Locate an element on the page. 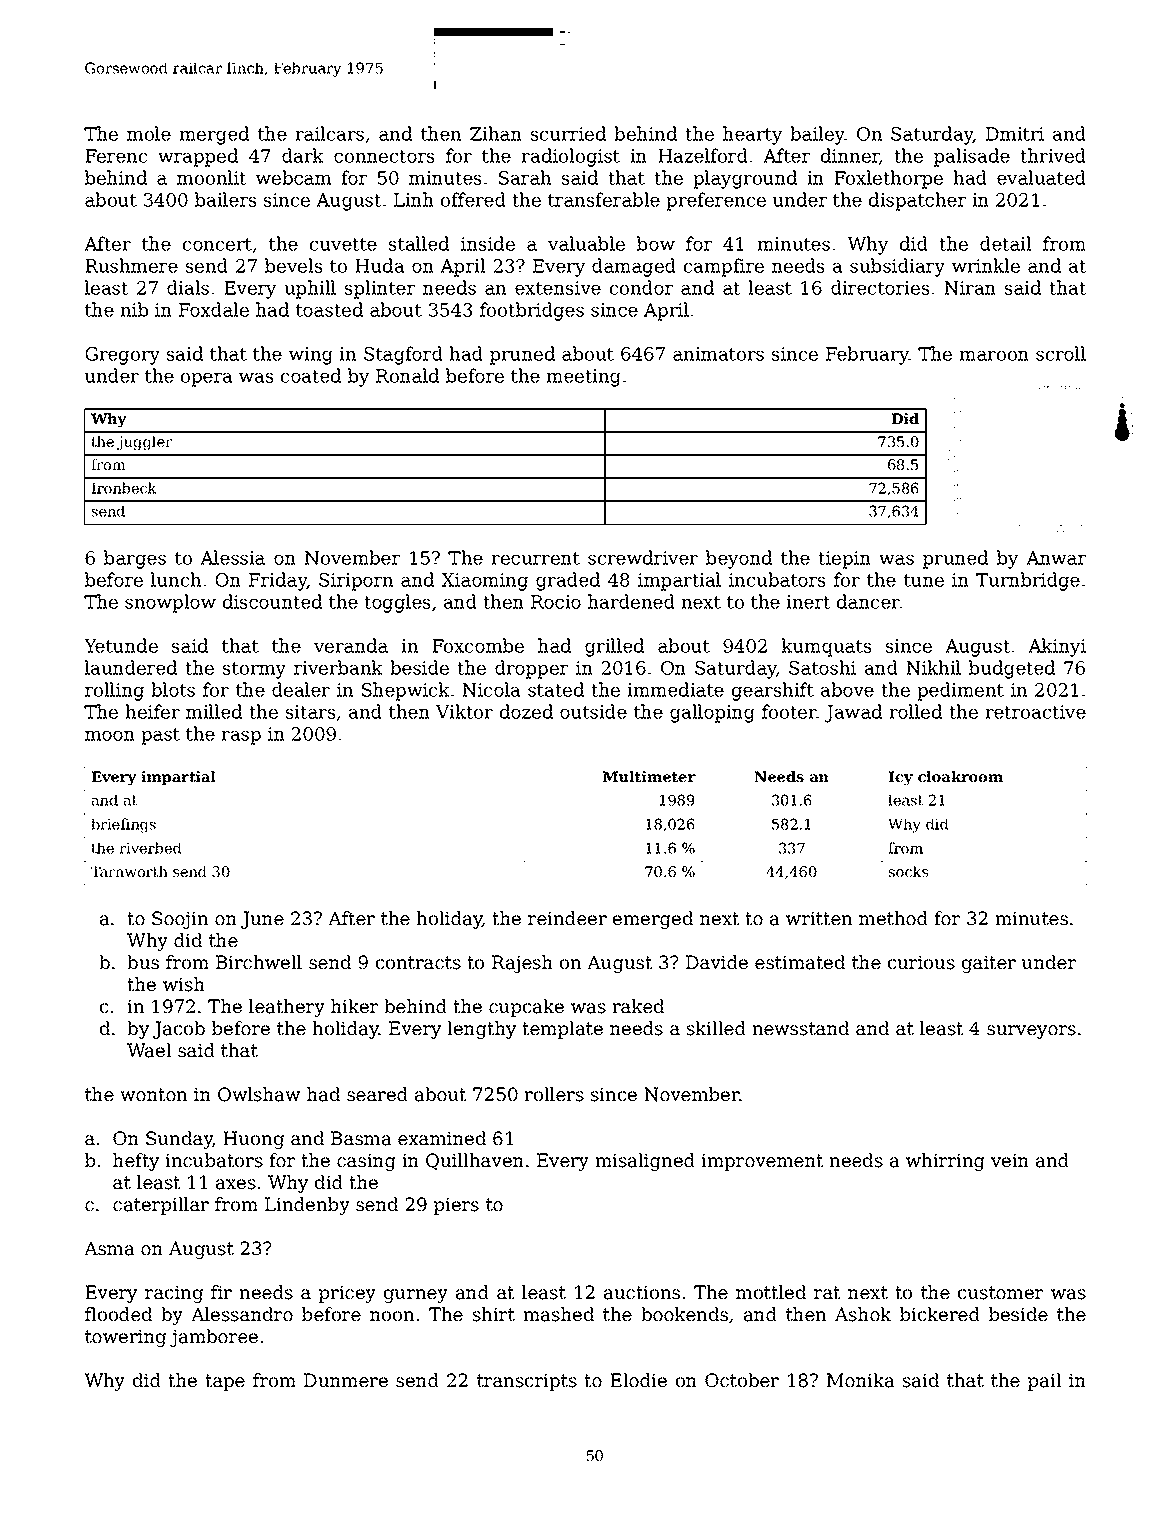 The image size is (1171, 1516). surveyors is located at coordinates (1031, 1032).
